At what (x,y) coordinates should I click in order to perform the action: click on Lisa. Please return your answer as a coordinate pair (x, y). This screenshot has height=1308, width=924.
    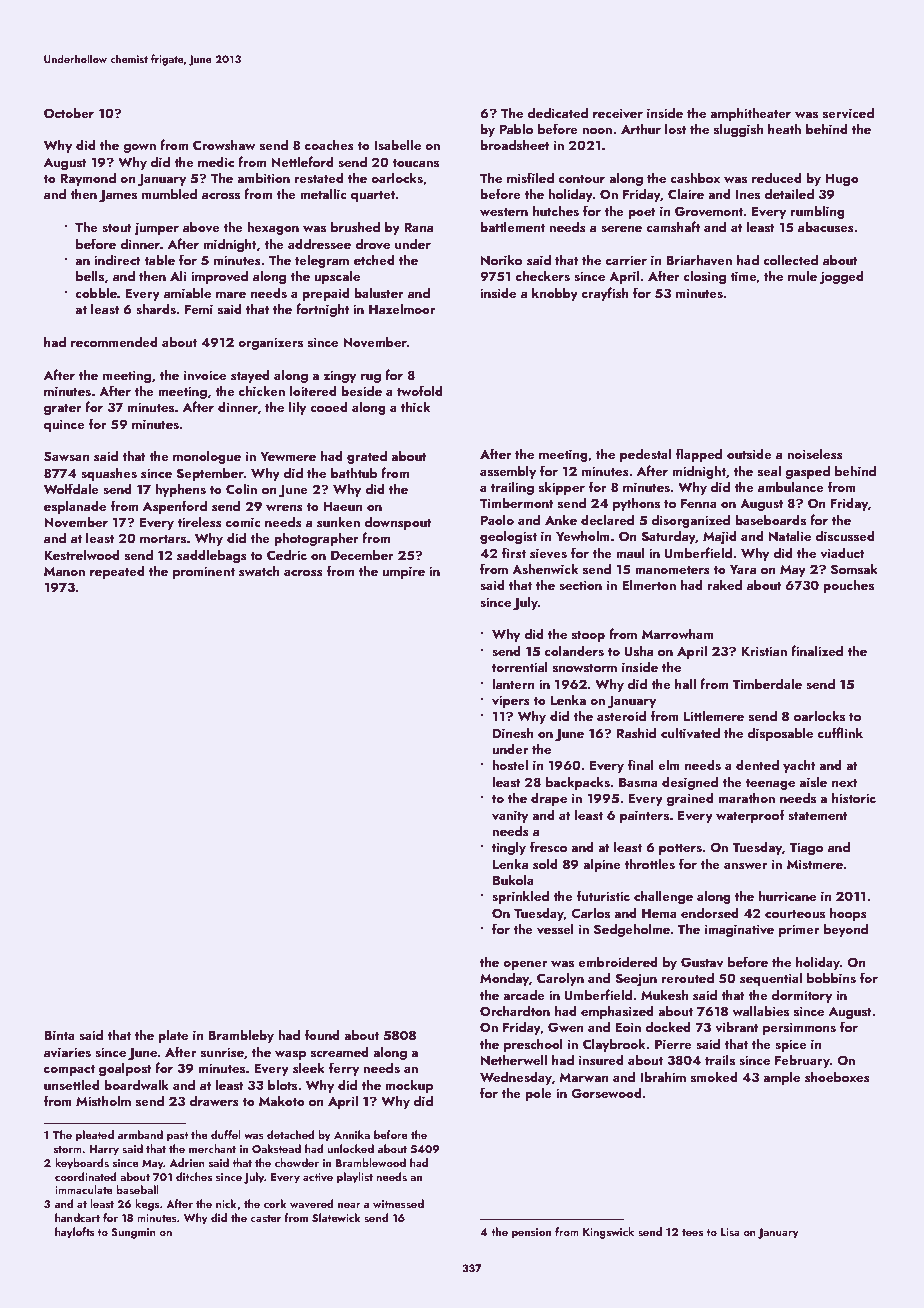
    Looking at the image, I should click on (730, 1232).
